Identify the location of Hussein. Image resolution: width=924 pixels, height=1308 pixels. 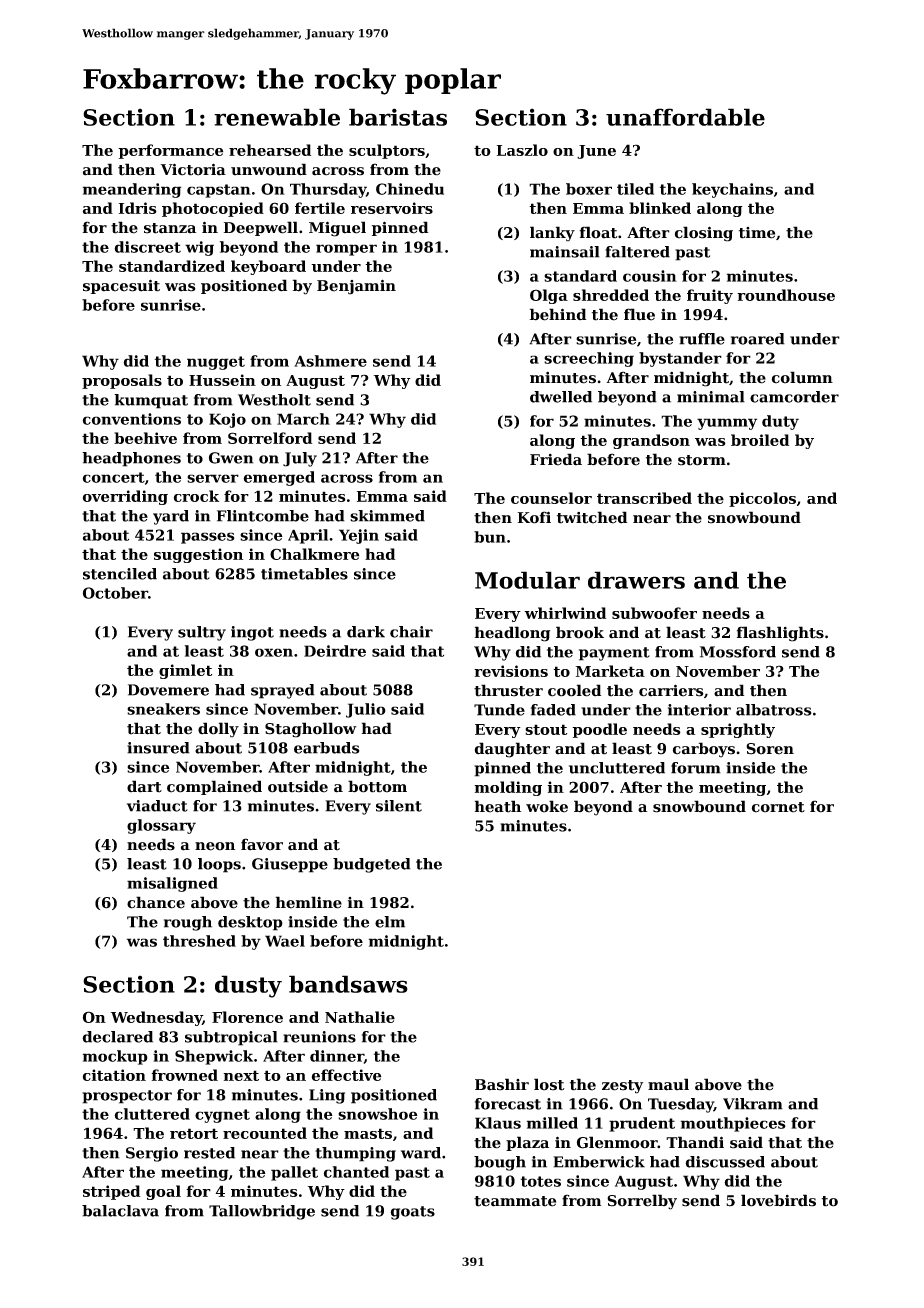
(222, 380).
